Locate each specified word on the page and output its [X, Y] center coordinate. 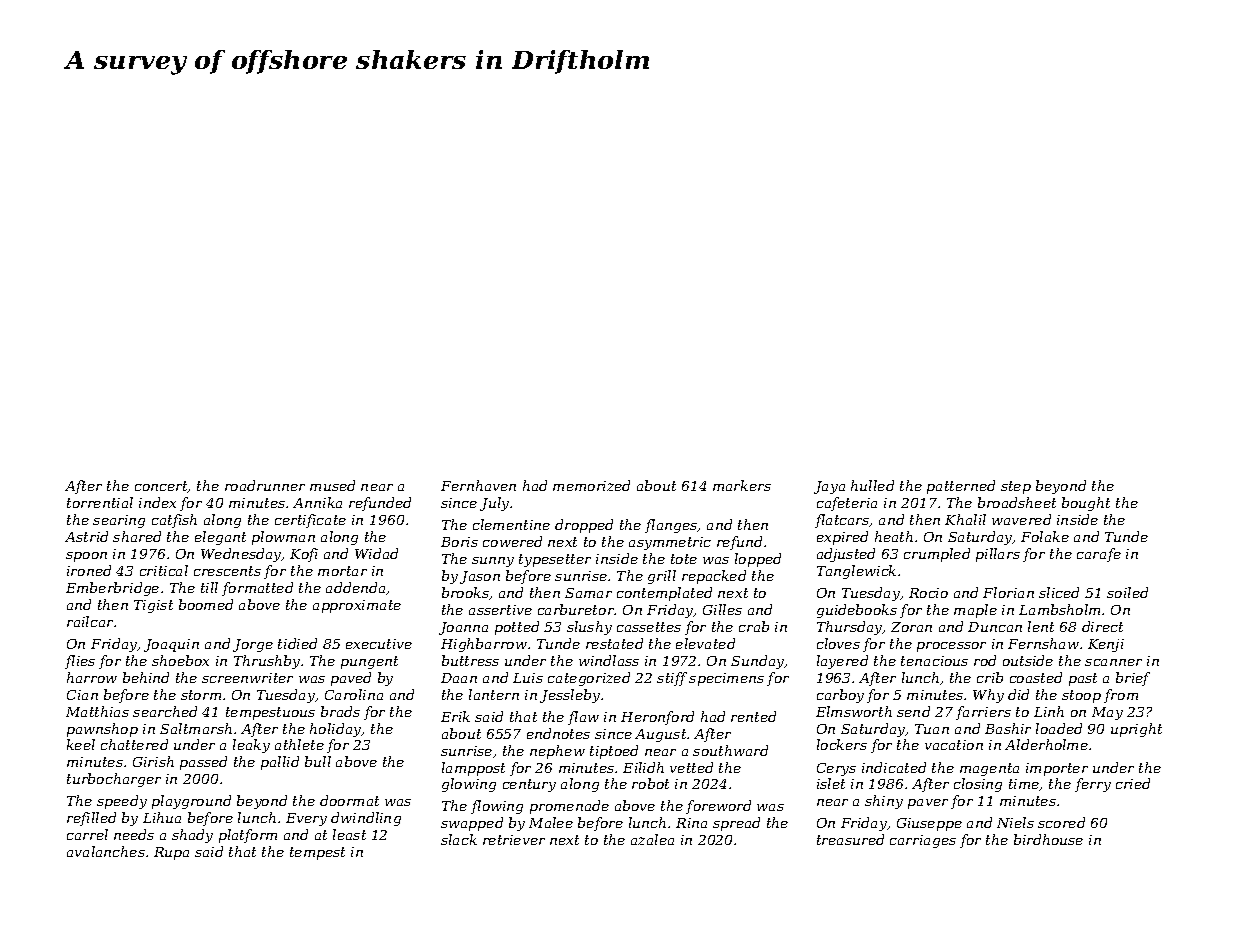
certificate [310, 521]
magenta [989, 769]
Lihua [162, 817]
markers [742, 485]
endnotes [558, 733]
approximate [357, 606]
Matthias [97, 711]
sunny [493, 562]
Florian [1008, 592]
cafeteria [847, 504]
